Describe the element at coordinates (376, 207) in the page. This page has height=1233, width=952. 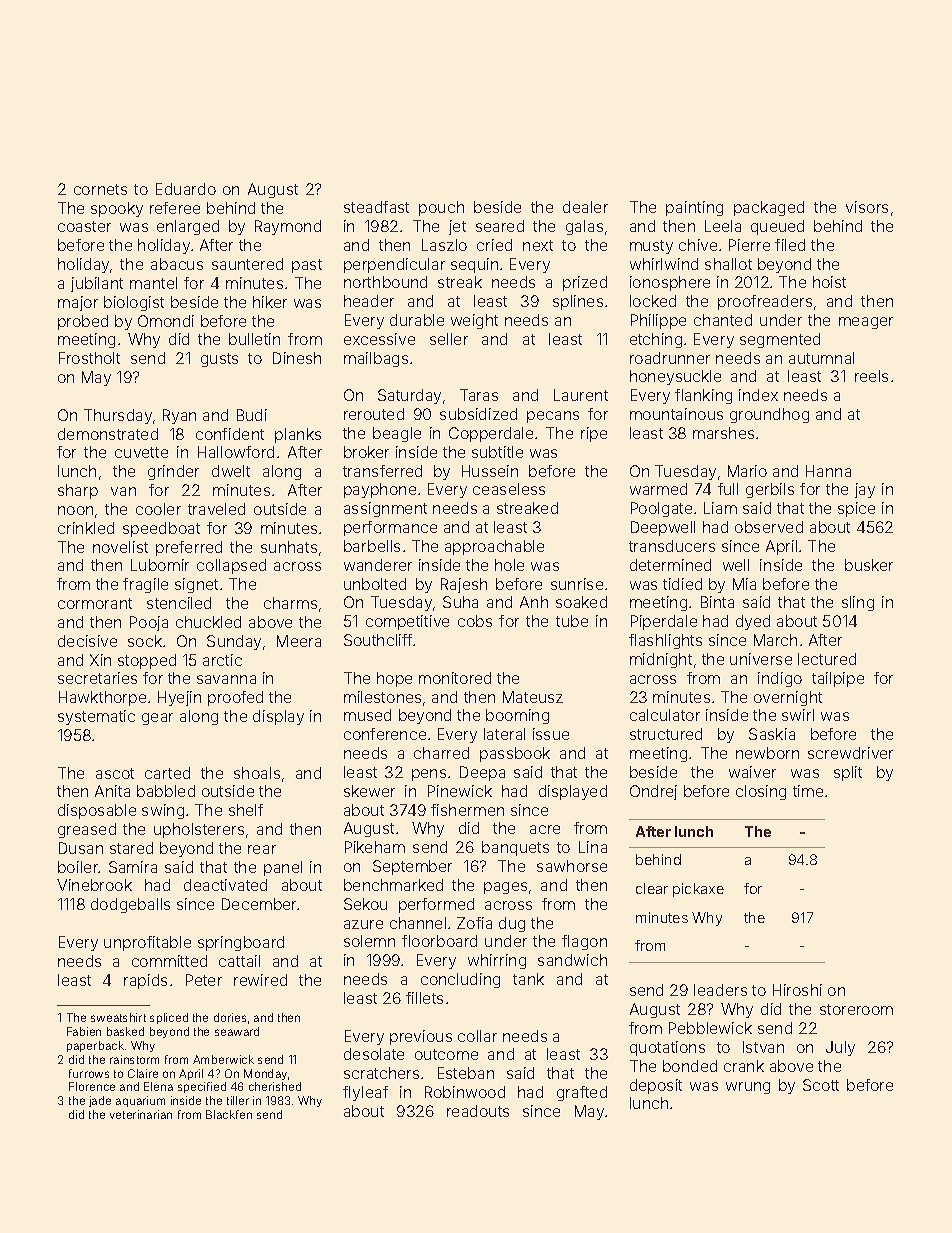
I see `steadfast` at that location.
